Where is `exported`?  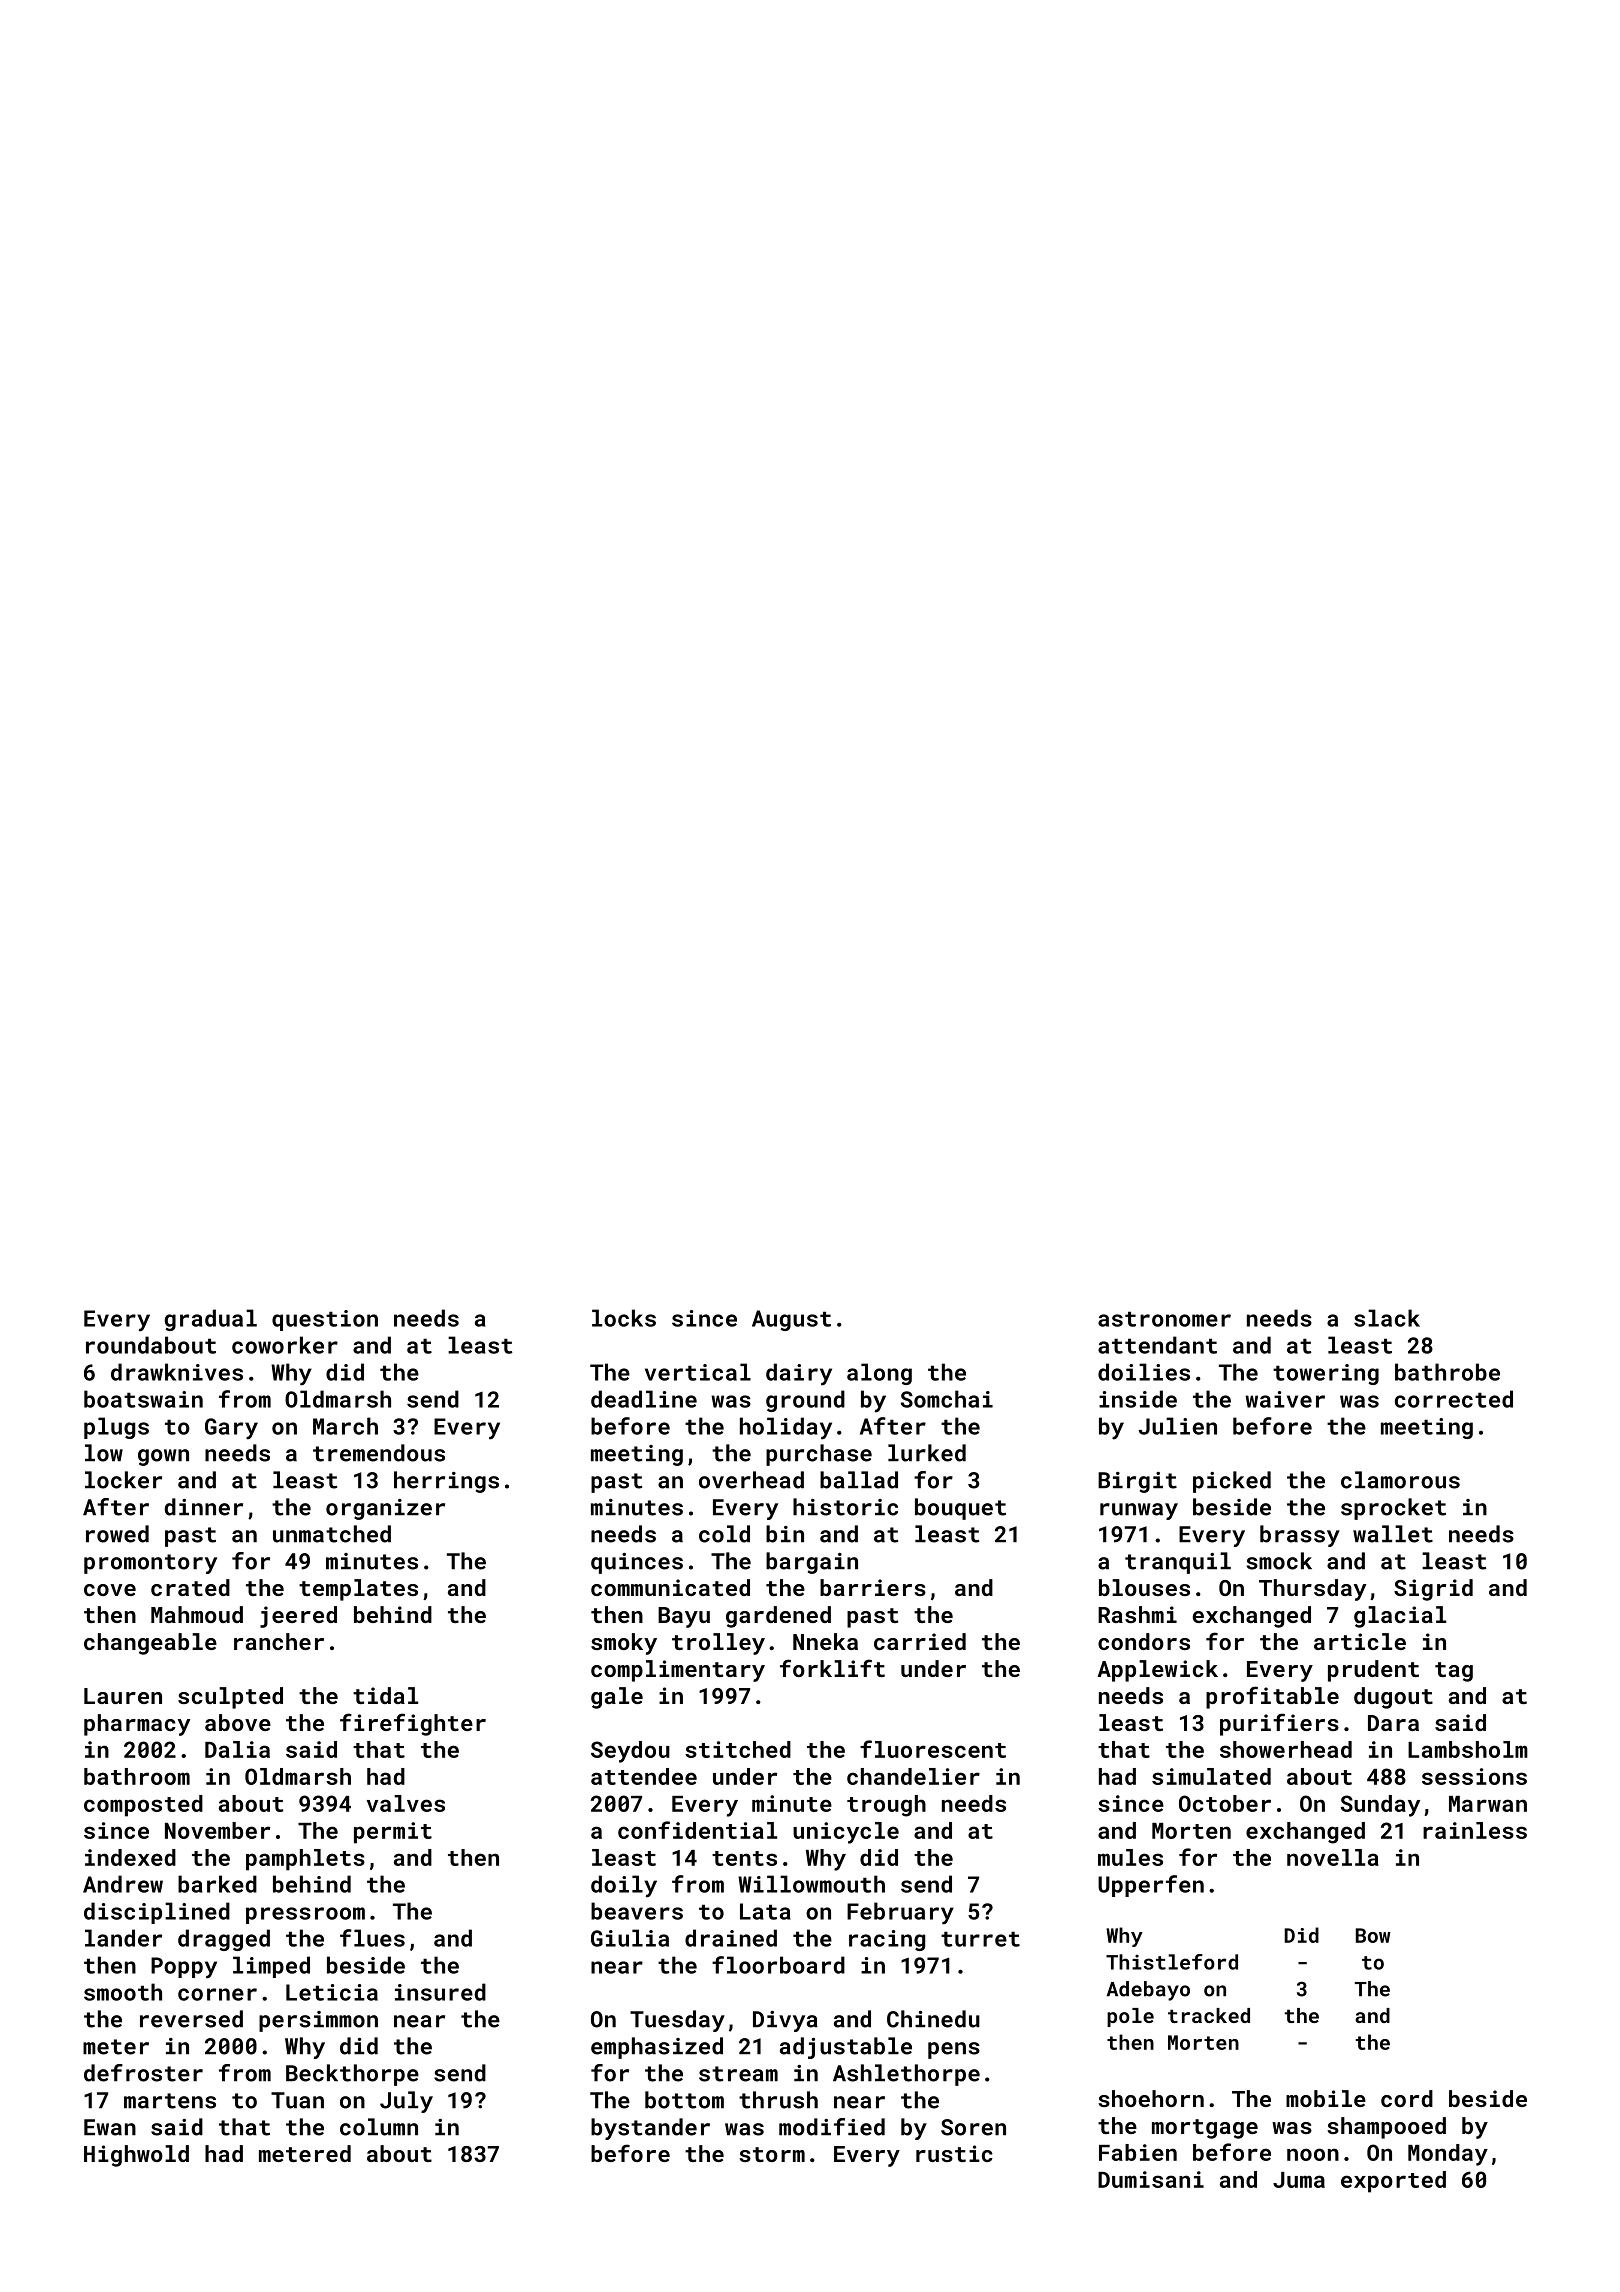
exported is located at coordinates (1393, 2182).
